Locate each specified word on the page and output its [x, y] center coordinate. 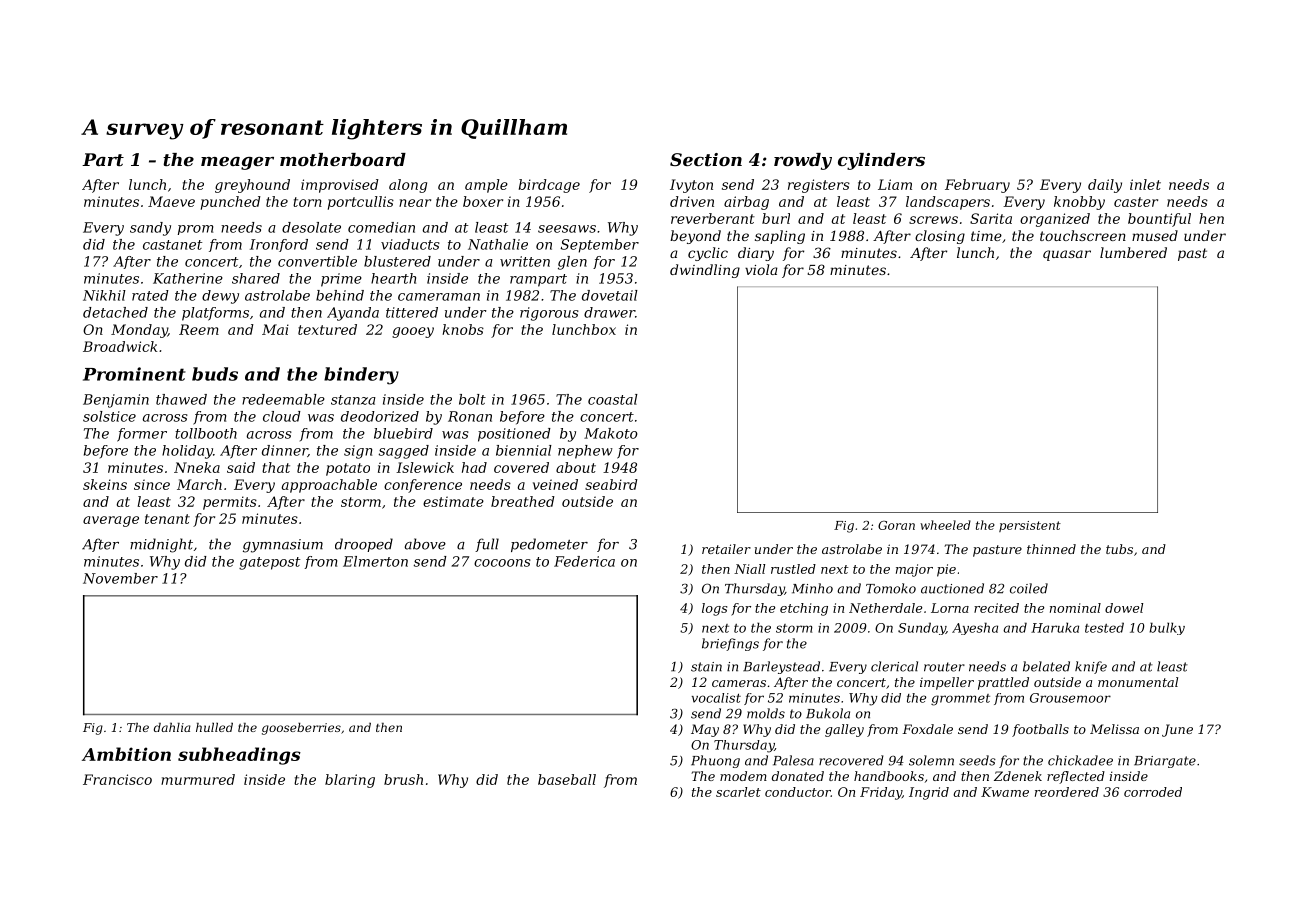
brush [403, 779]
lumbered [1133, 252]
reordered [1067, 792]
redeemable [283, 399]
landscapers [948, 203]
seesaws [567, 229]
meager [237, 163]
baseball [567, 779]
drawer [609, 312]
